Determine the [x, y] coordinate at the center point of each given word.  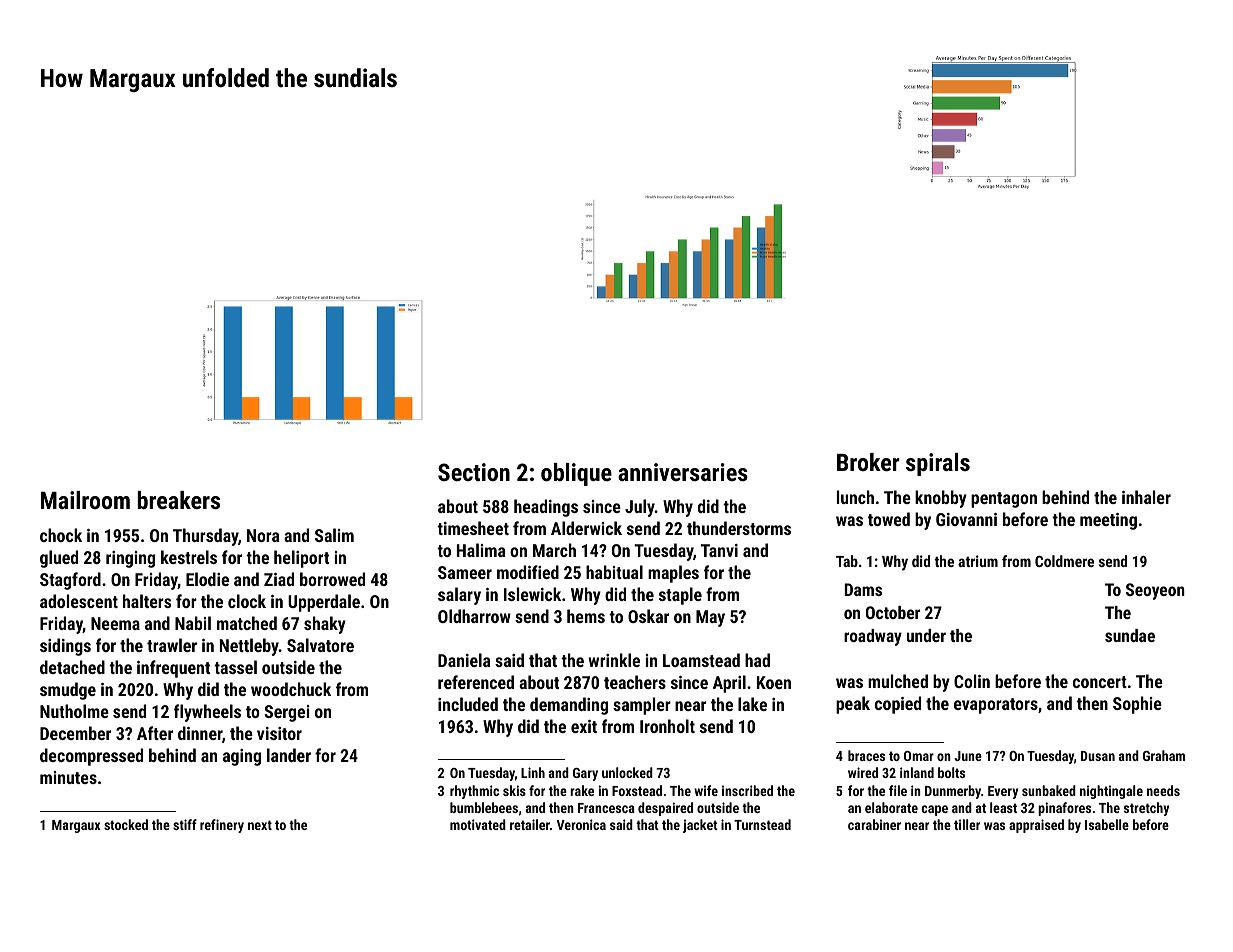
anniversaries [683, 472]
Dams [863, 589]
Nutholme [74, 711]
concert [1100, 682]
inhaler [1146, 497]
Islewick [532, 594]
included [468, 704]
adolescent [79, 601]
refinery [222, 826]
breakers [178, 500]
